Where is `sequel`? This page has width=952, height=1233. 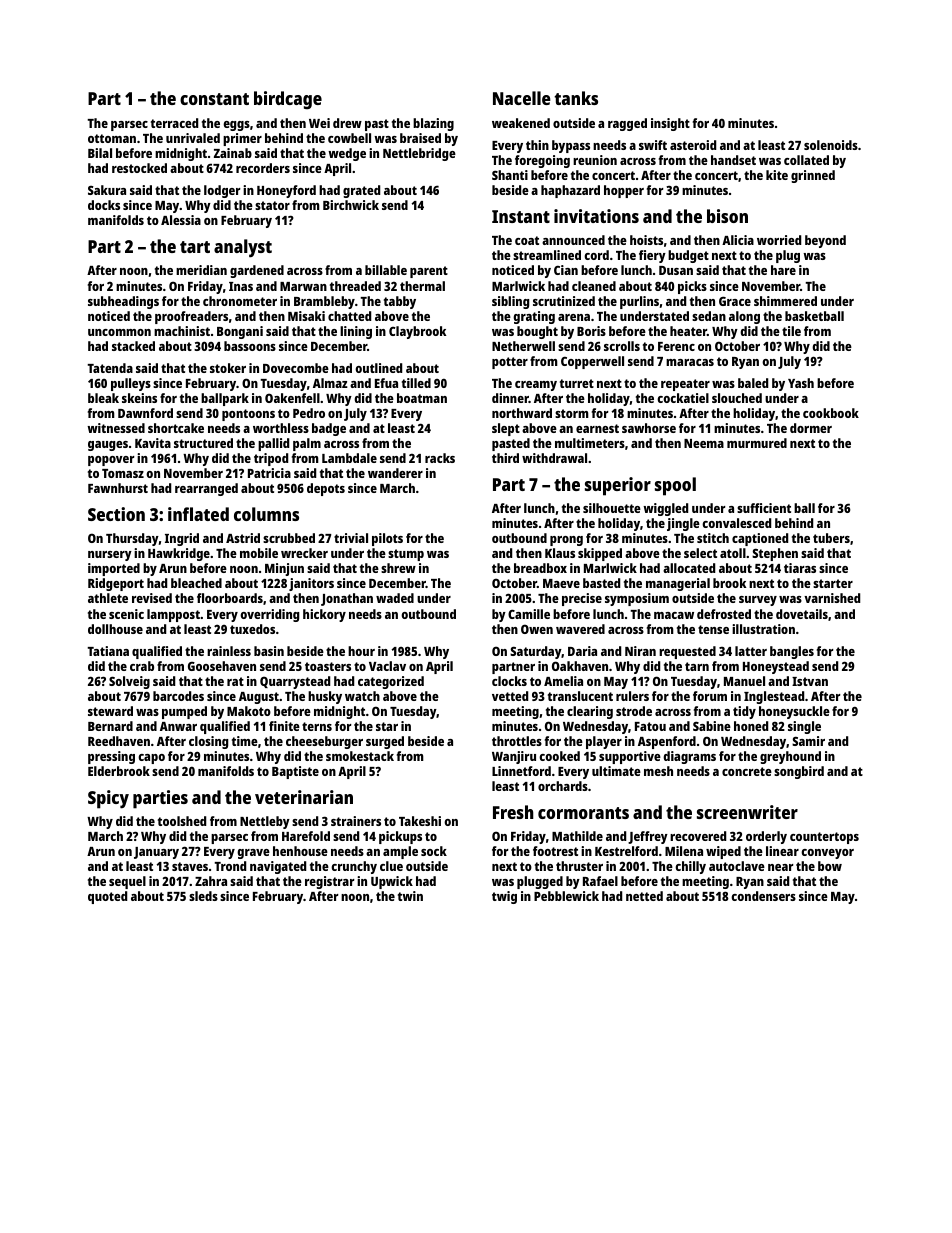 sequel is located at coordinates (127, 882).
